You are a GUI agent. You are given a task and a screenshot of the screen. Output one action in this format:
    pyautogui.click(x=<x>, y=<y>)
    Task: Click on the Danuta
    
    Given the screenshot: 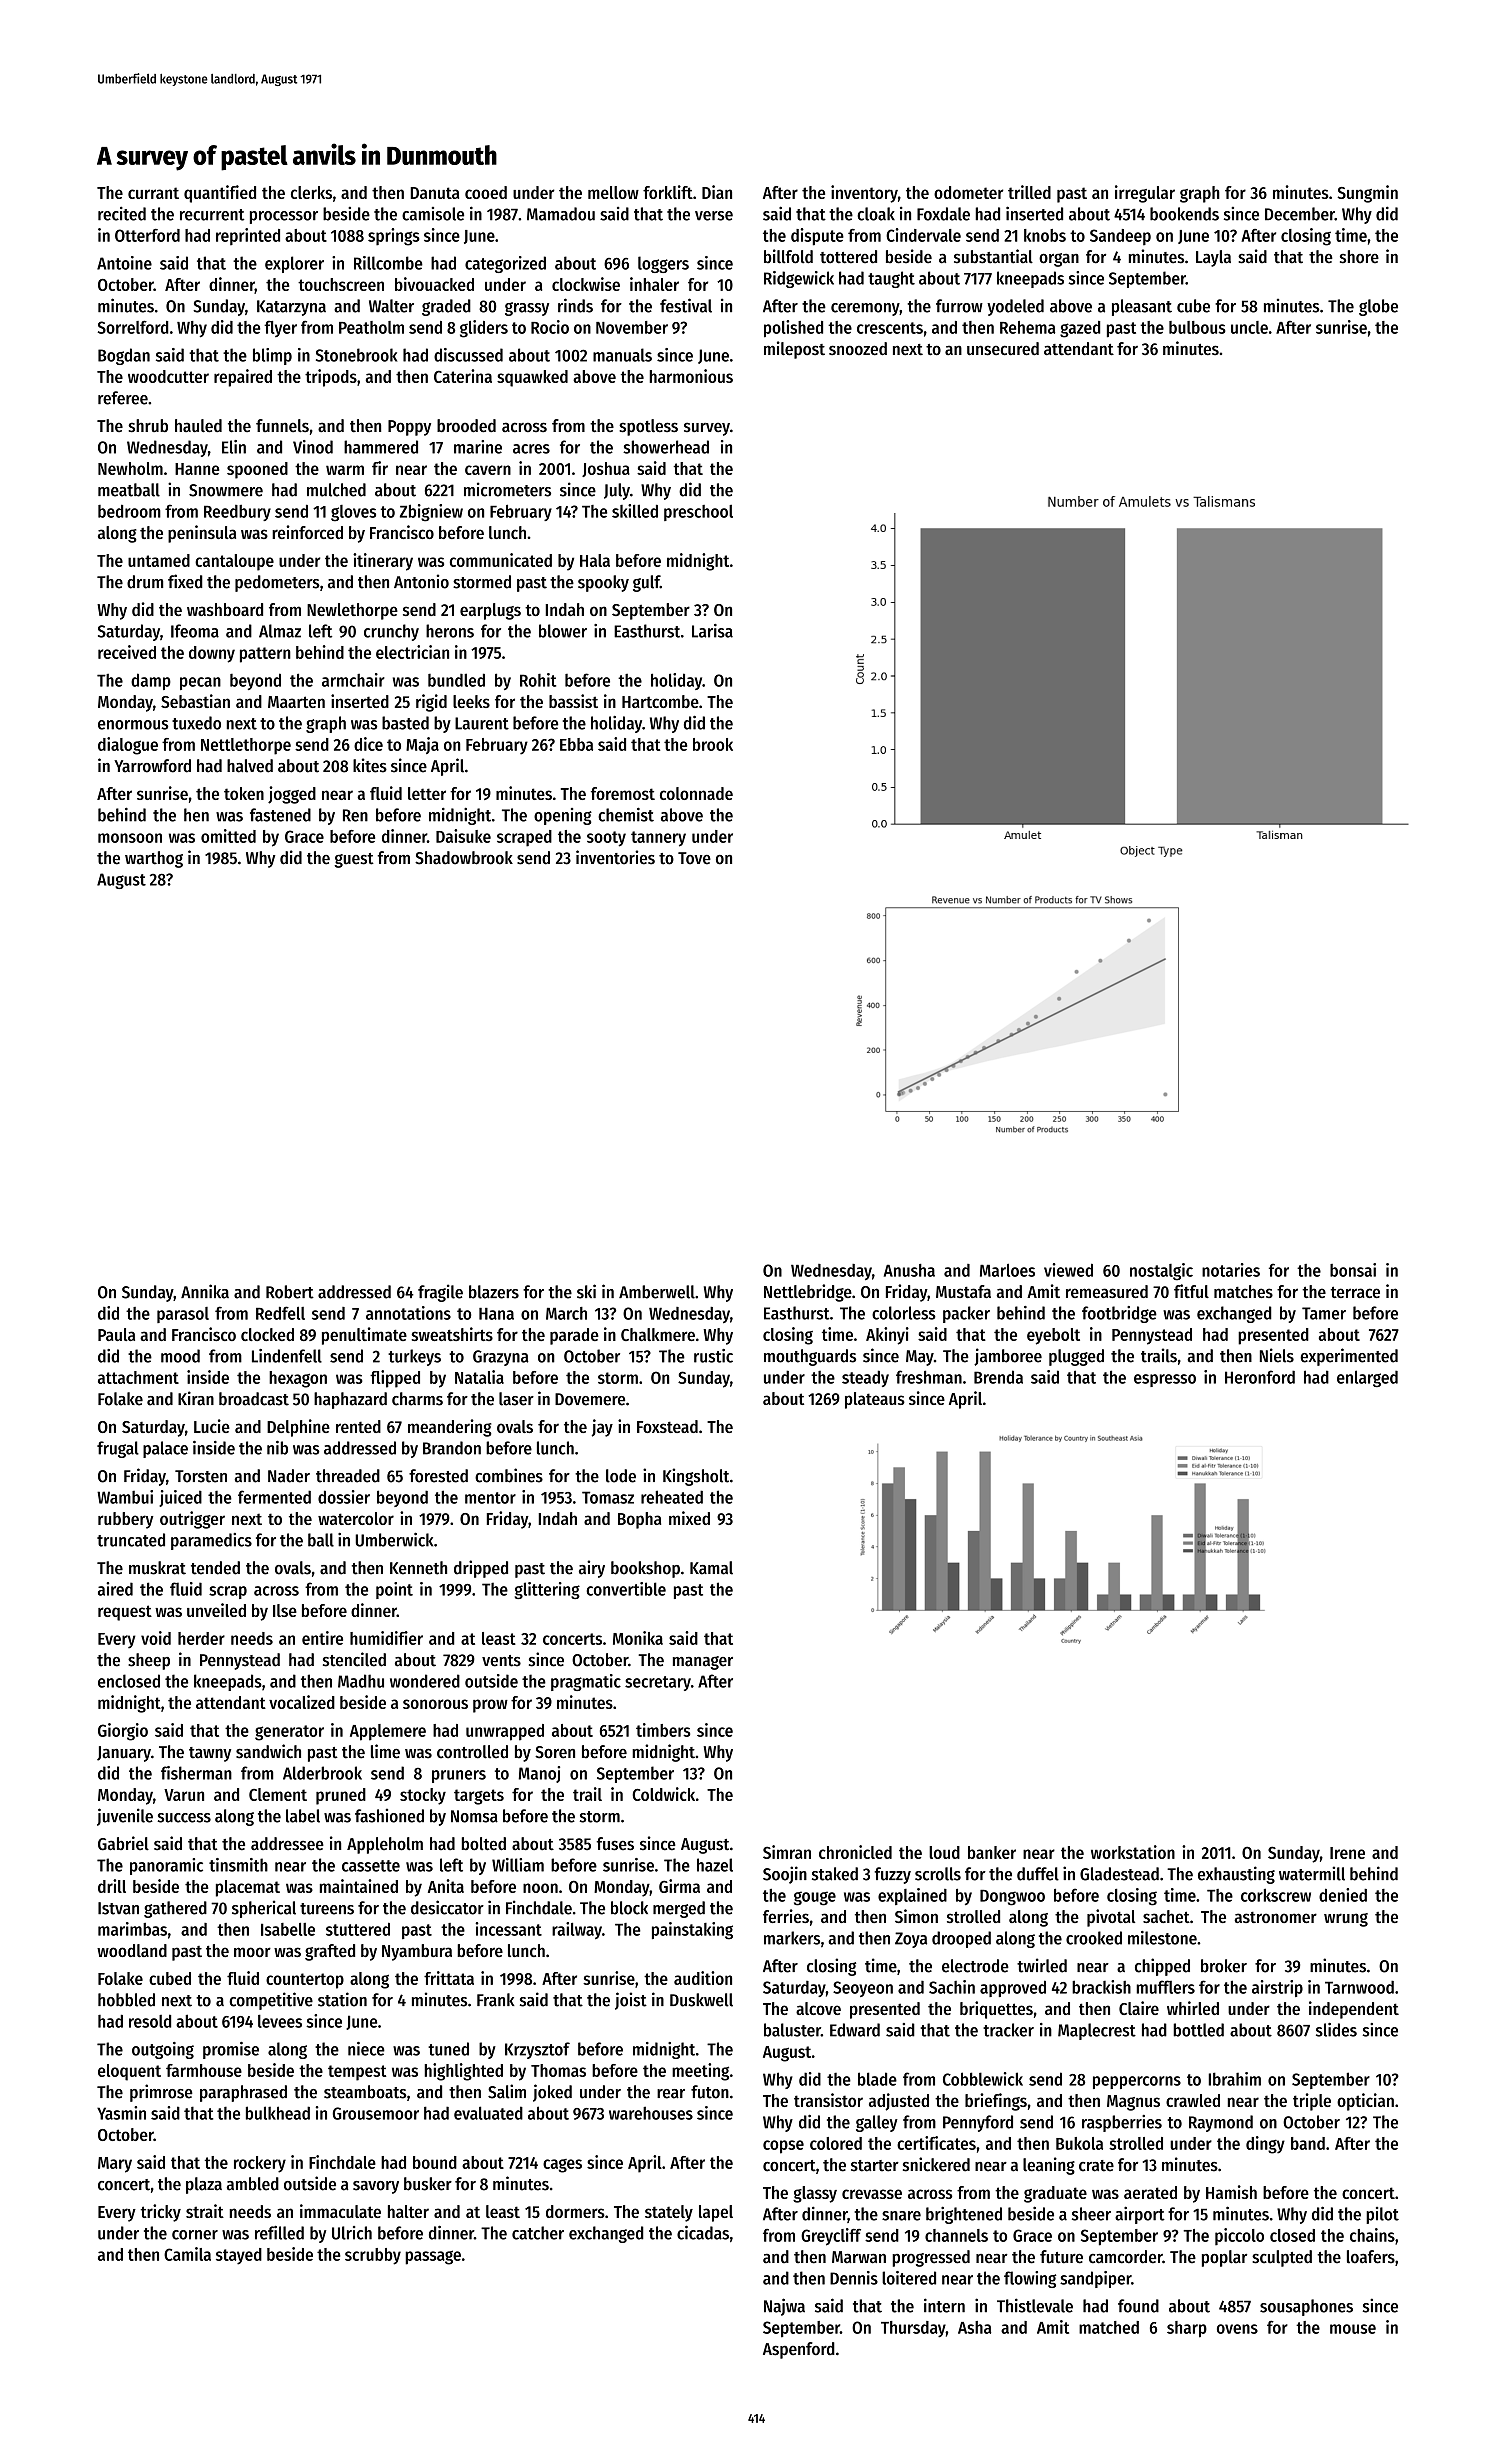 What is the action you would take?
    pyautogui.click(x=434, y=193)
